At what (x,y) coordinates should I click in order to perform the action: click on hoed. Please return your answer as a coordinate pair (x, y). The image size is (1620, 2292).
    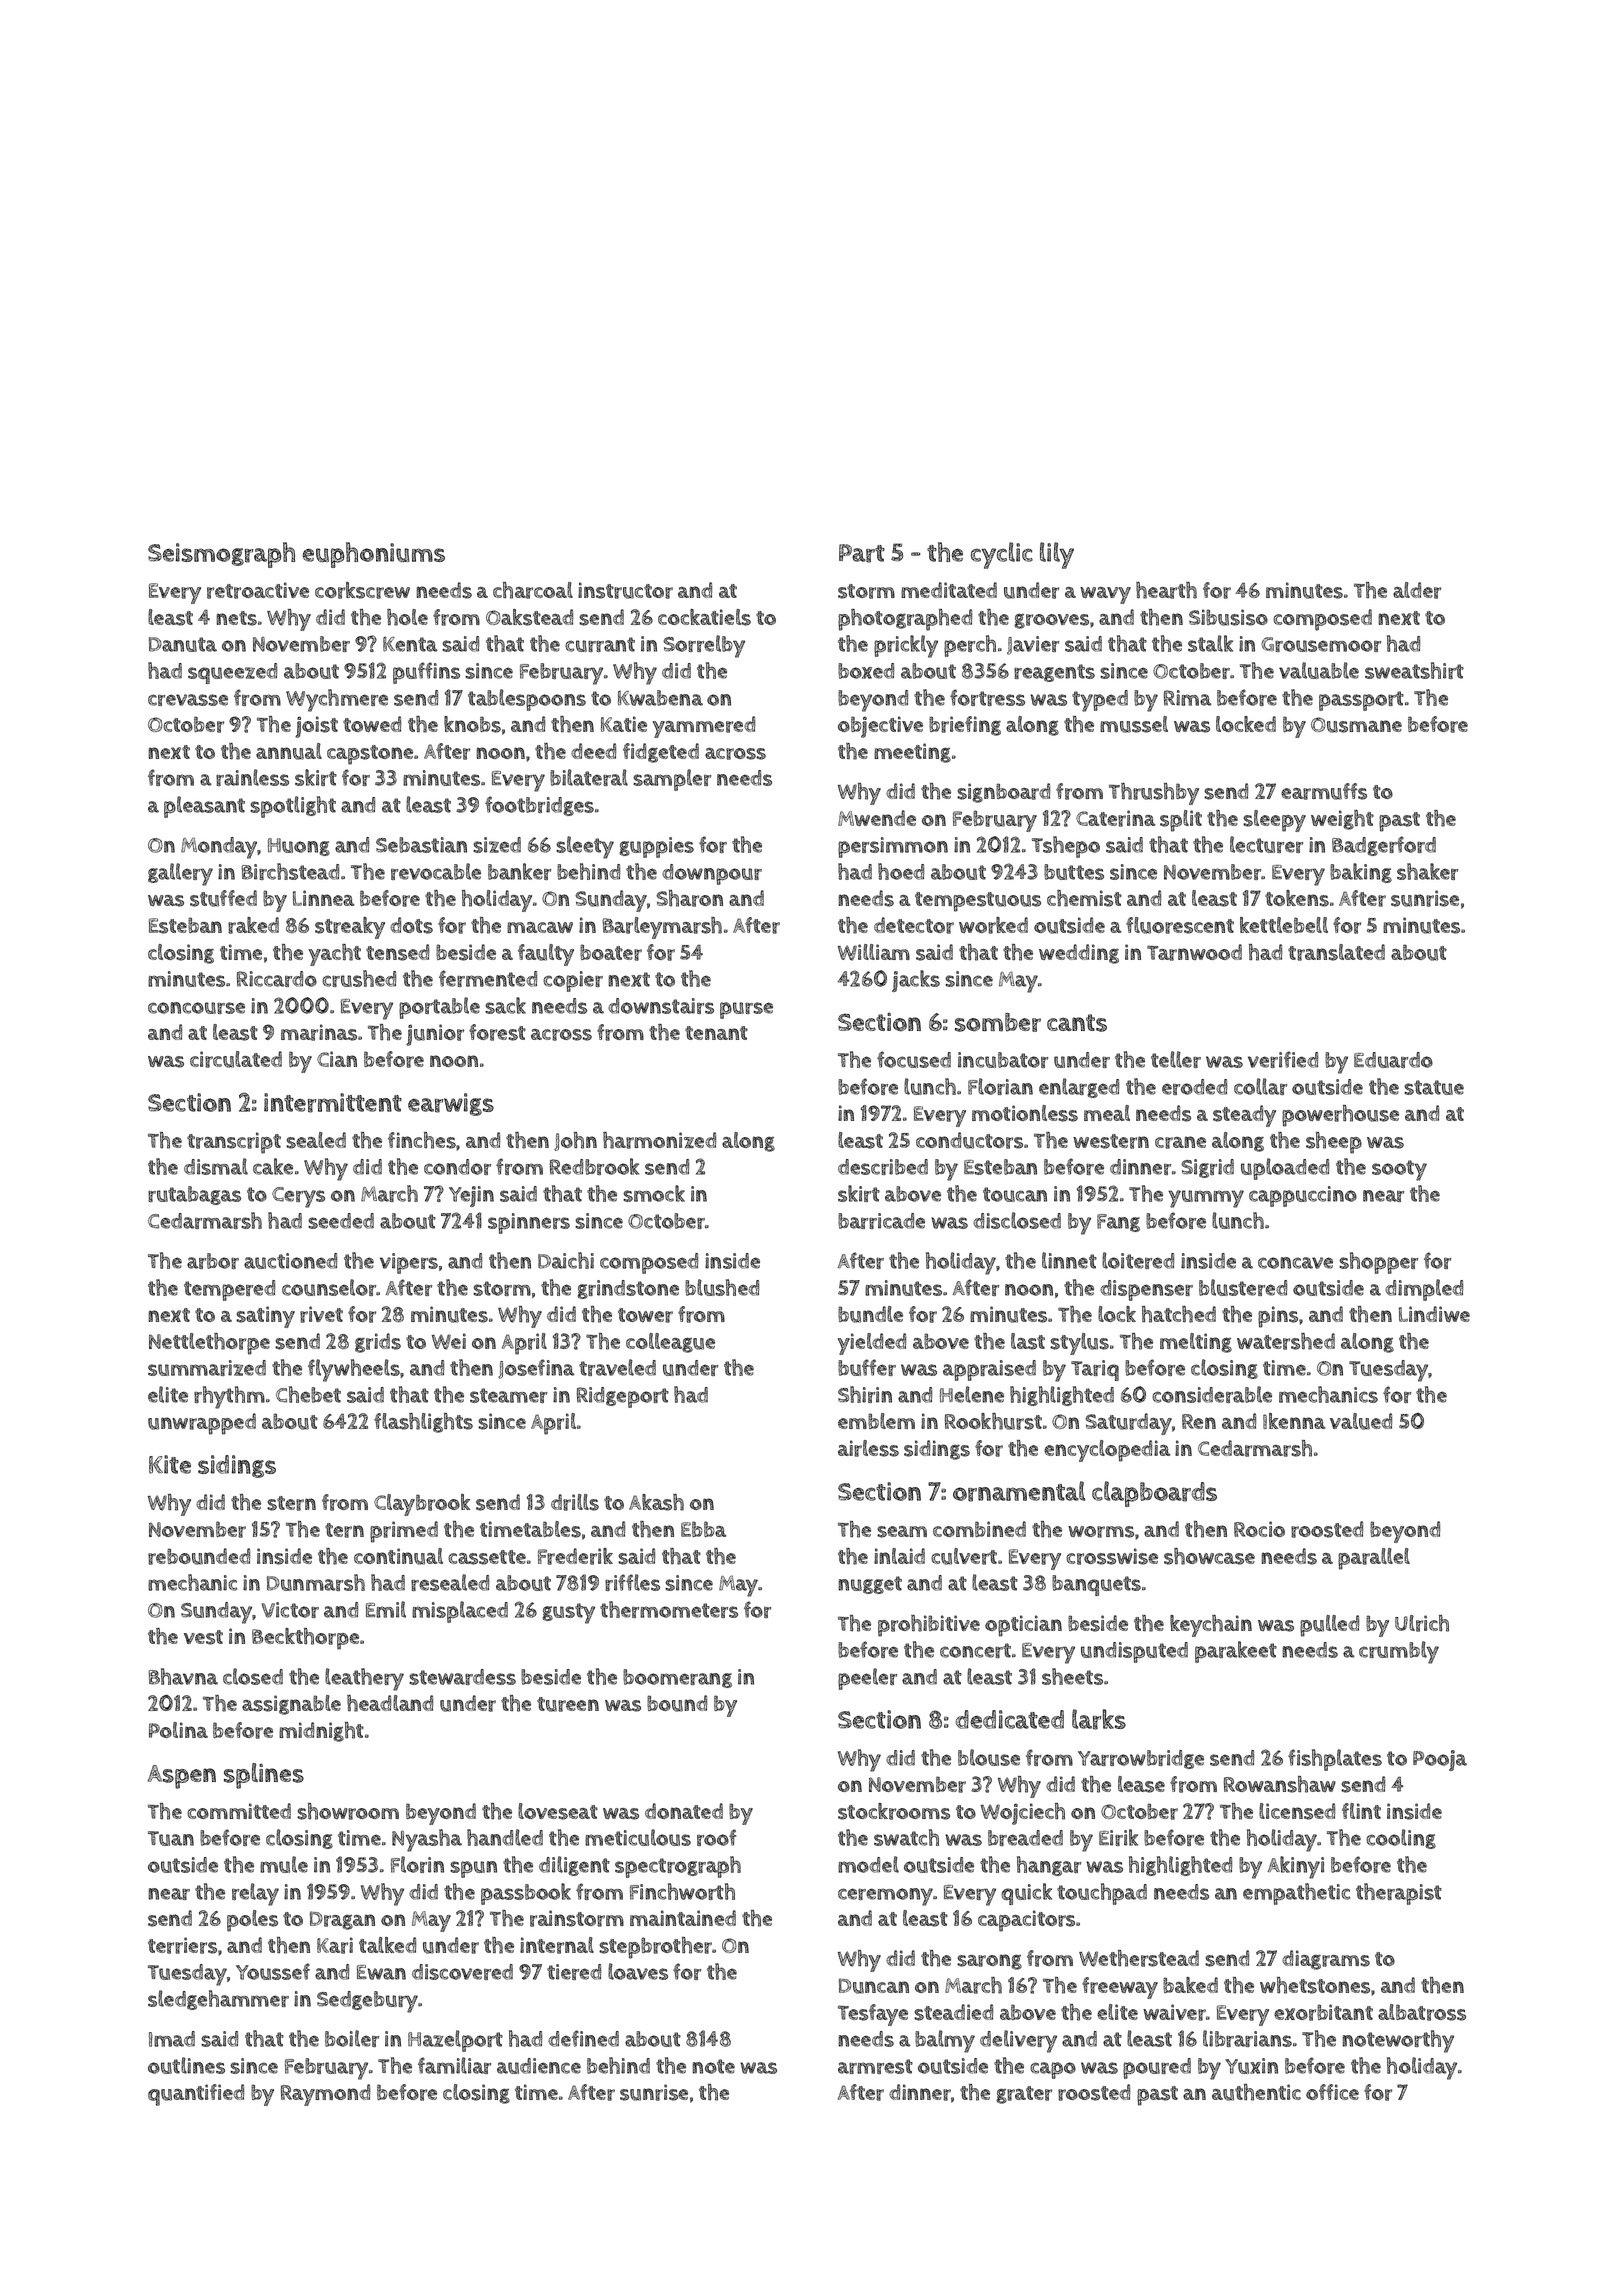
    Looking at the image, I should click on (901, 871).
